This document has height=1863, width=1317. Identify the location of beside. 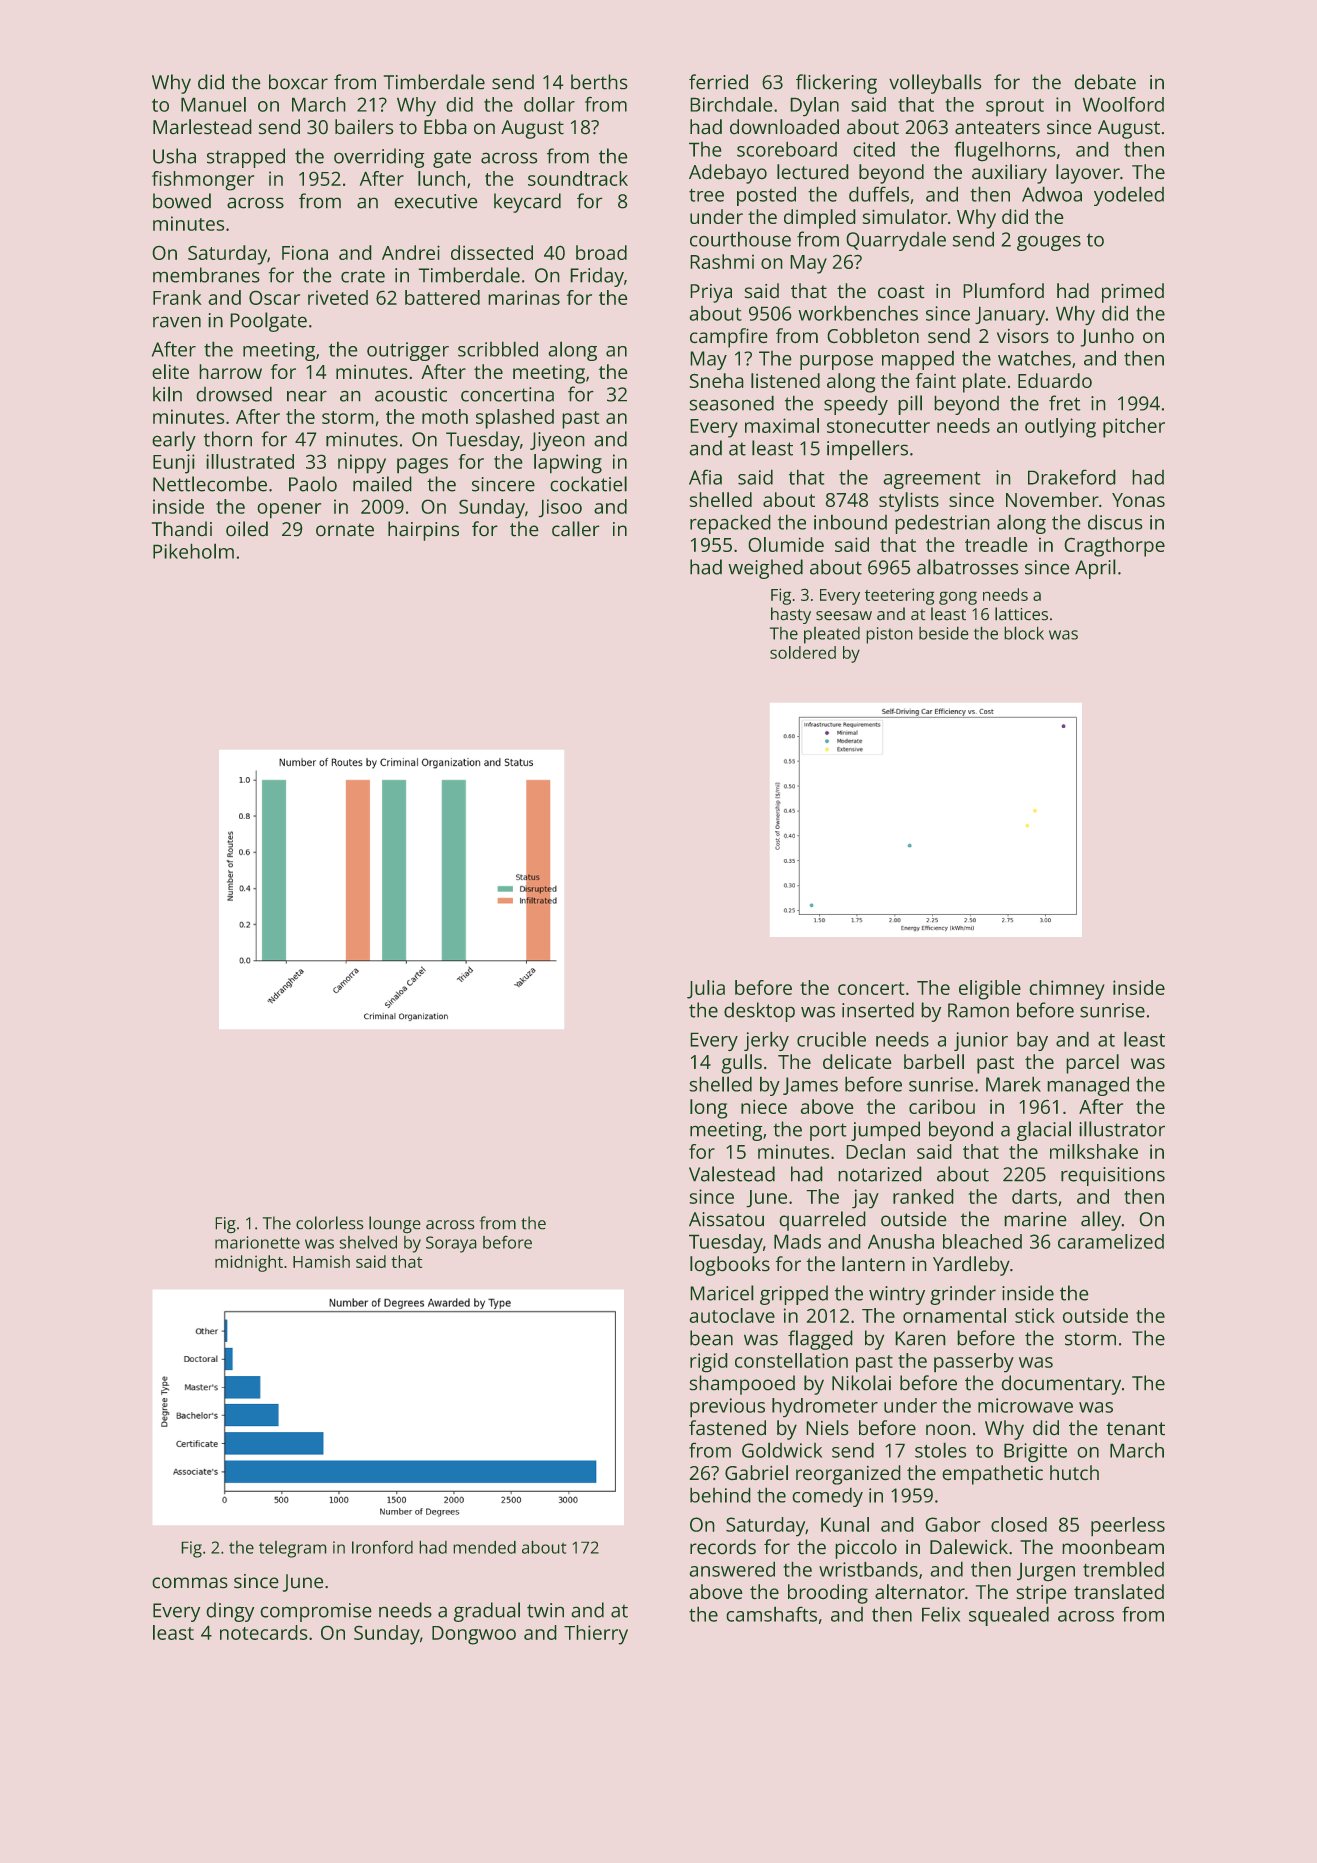
(944, 633).
